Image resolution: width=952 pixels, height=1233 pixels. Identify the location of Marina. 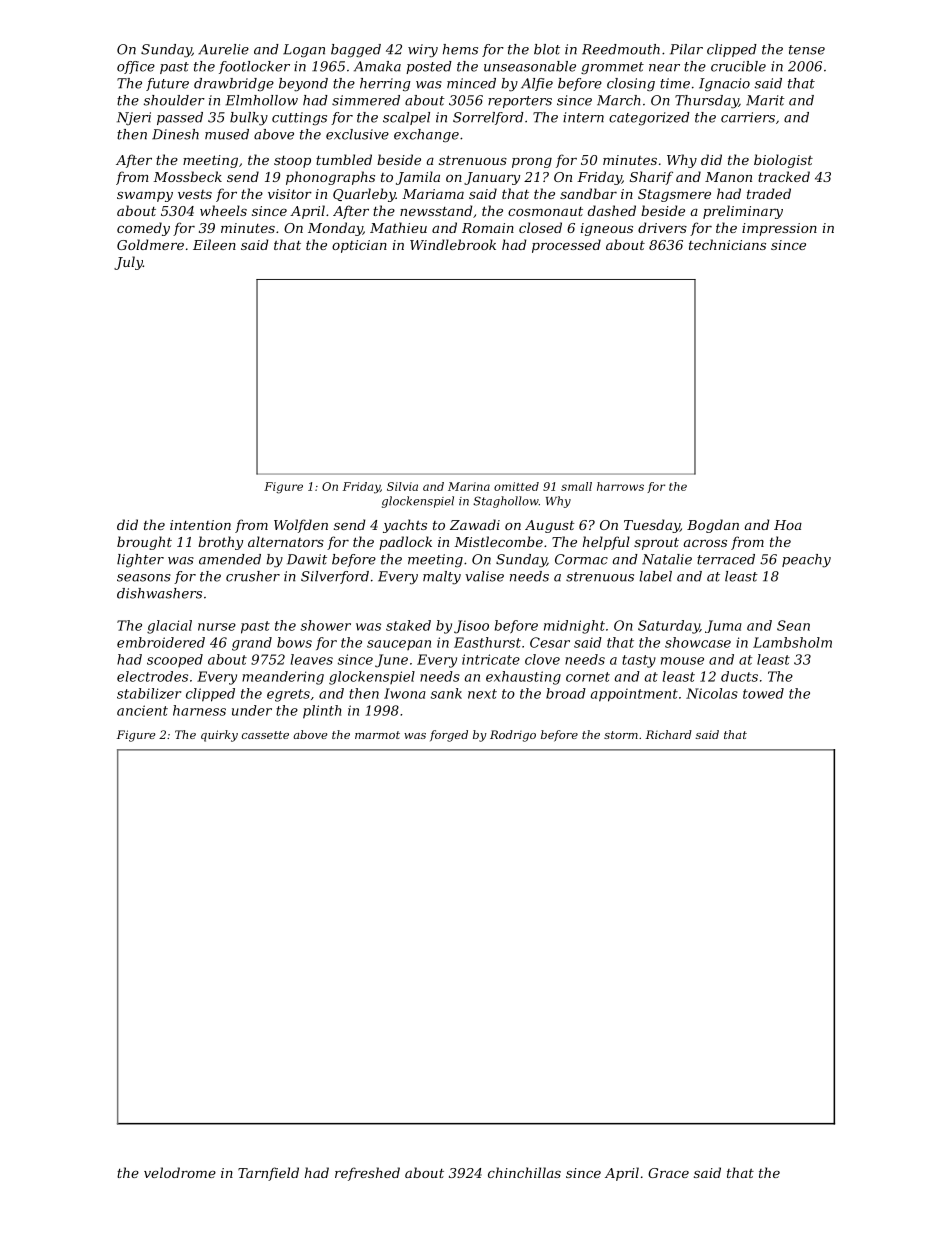
(469, 486).
